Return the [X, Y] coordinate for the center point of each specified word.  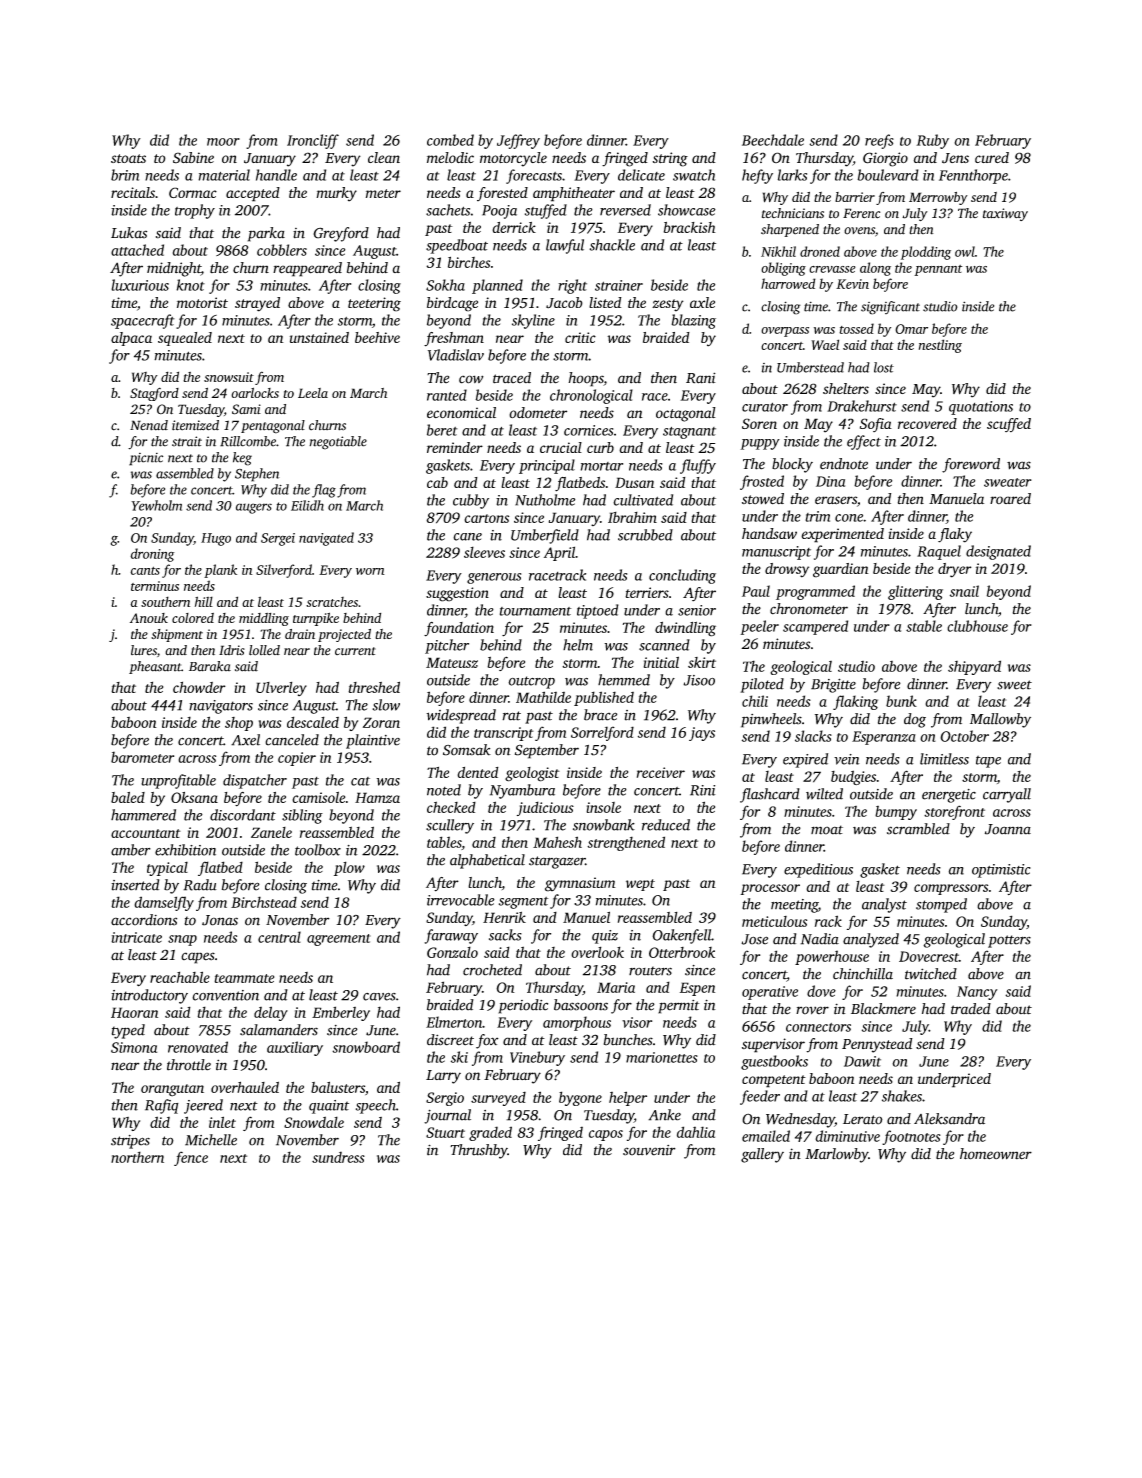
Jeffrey [518, 141]
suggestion [457, 594]
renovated [198, 1047]
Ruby [932, 141]
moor [223, 142]
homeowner [996, 1154]
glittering [915, 592]
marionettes [662, 1057]
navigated [326, 539]
